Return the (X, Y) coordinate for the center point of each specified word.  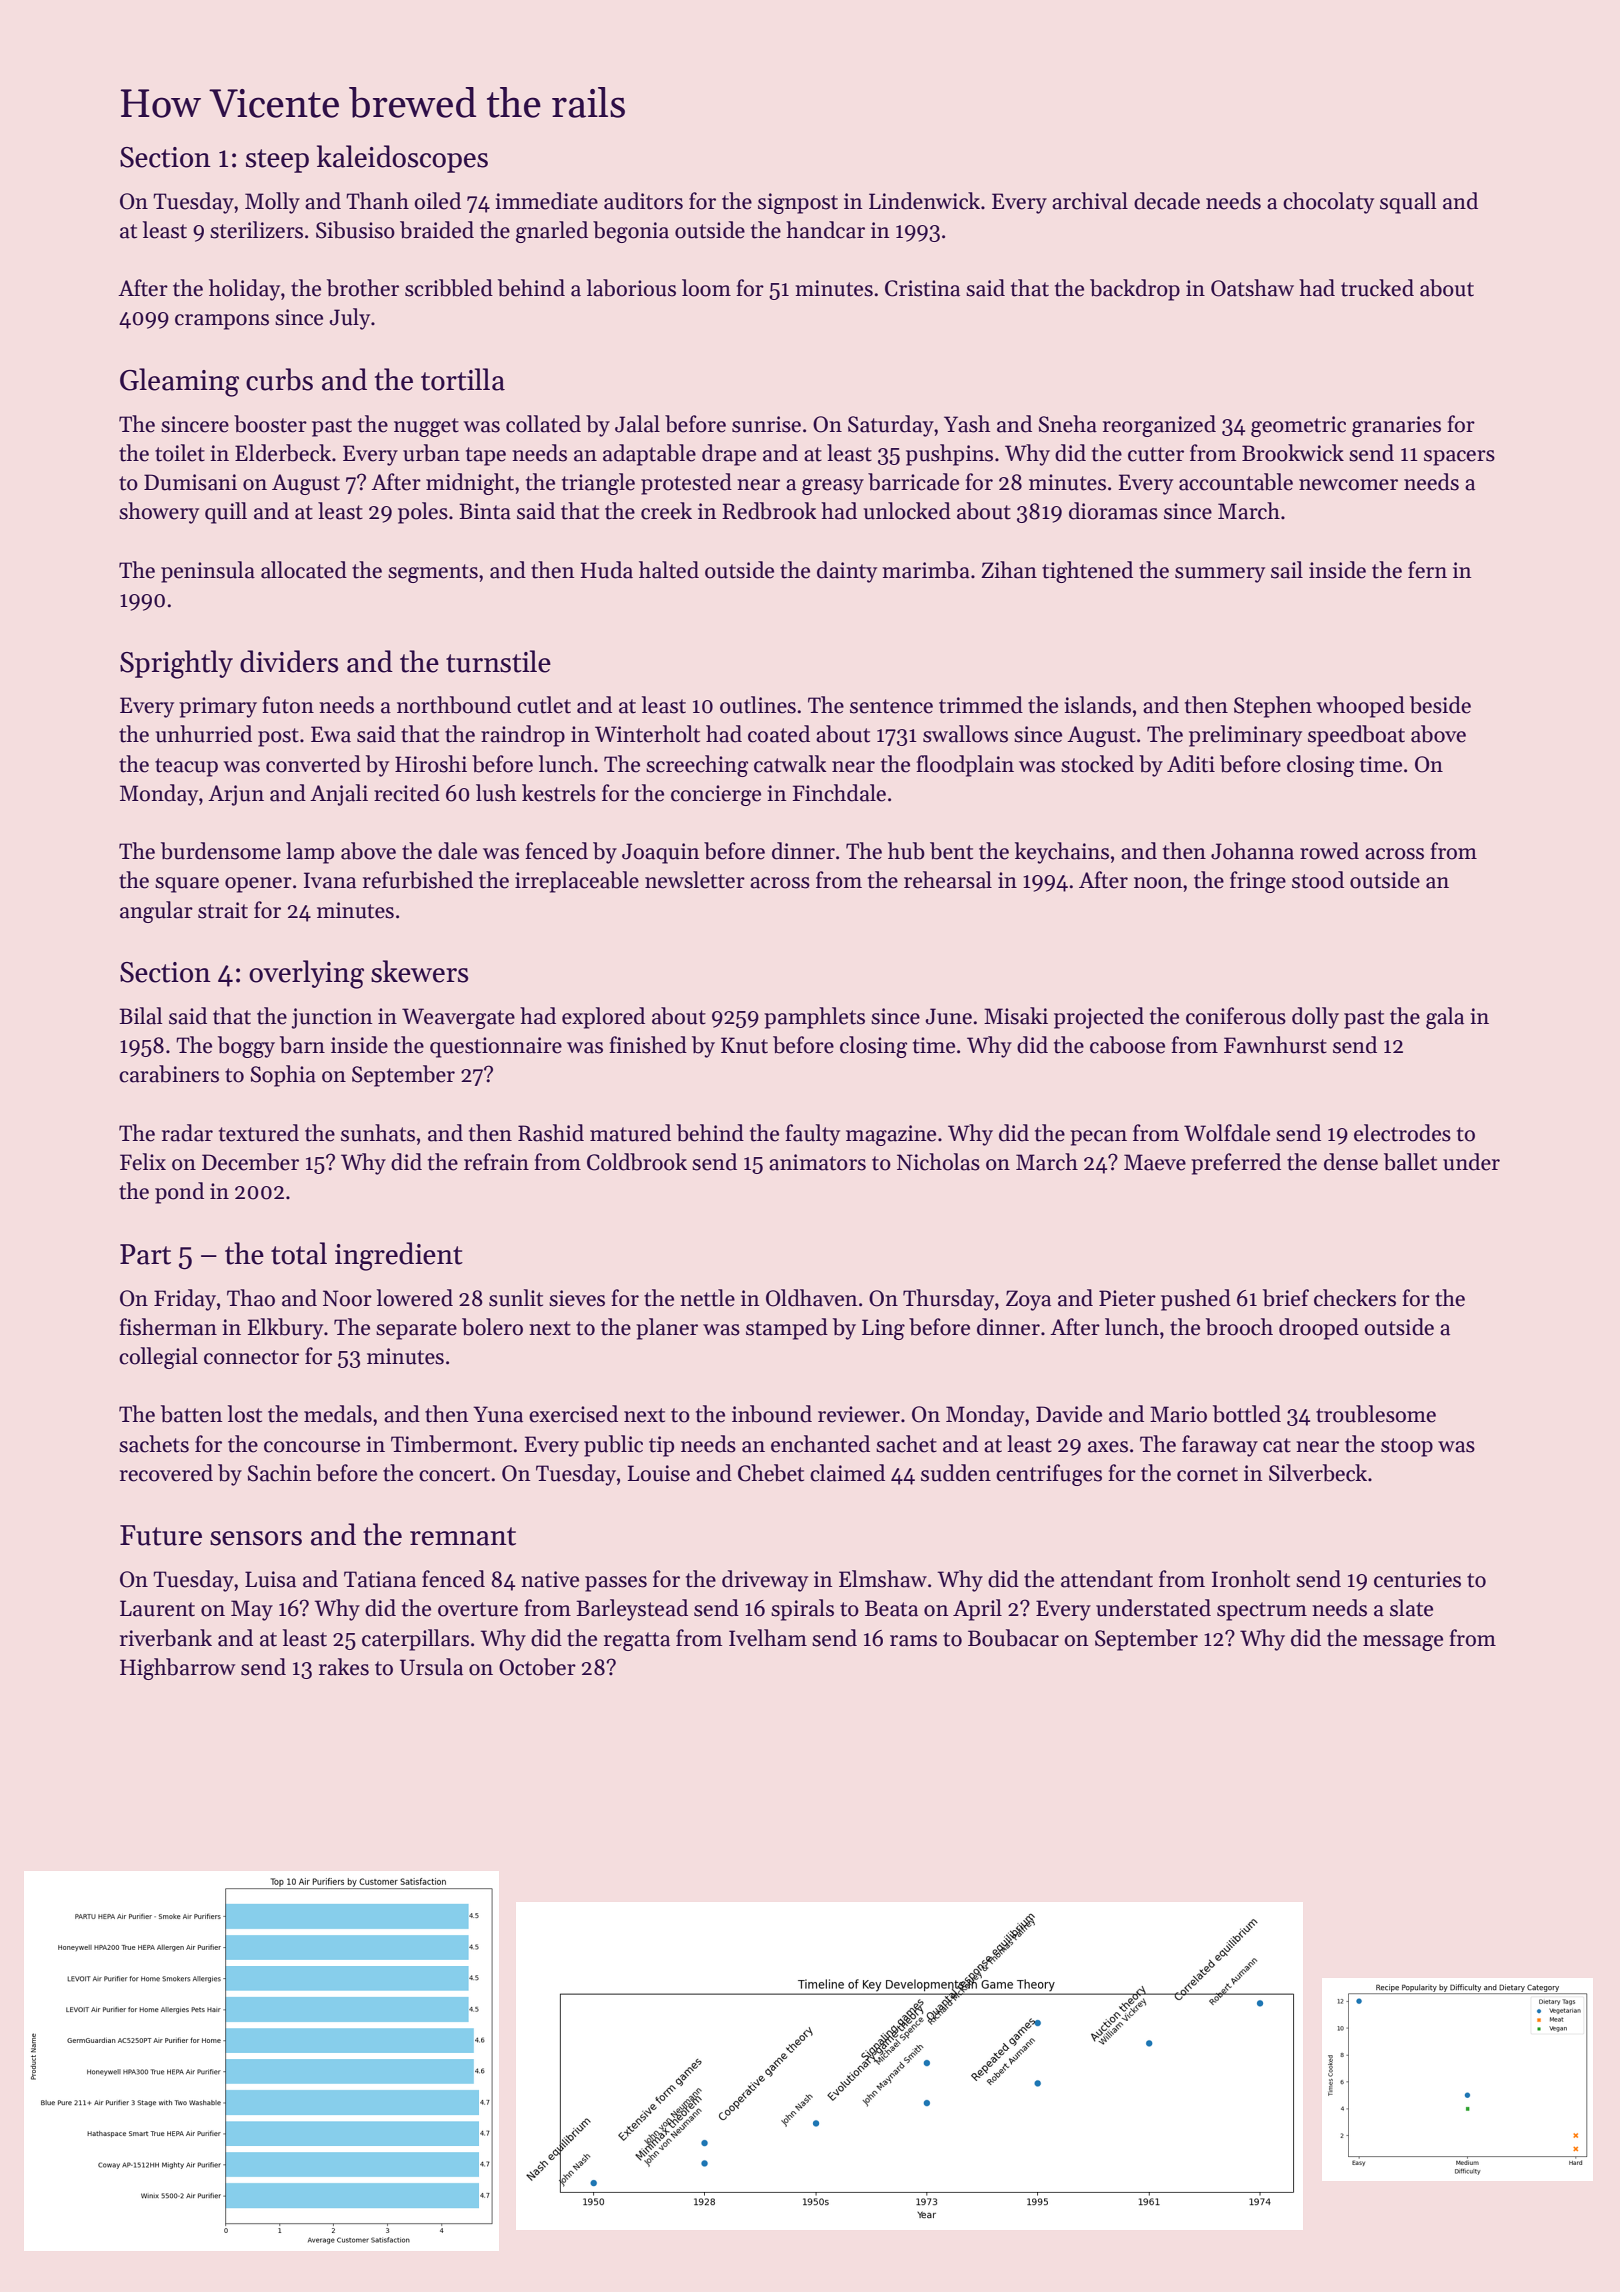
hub (906, 851)
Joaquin (661, 853)
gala (1445, 1018)
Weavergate (458, 1018)
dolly (1315, 1018)
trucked (1377, 288)
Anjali (339, 795)
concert (454, 1474)
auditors (643, 201)
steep (277, 161)
